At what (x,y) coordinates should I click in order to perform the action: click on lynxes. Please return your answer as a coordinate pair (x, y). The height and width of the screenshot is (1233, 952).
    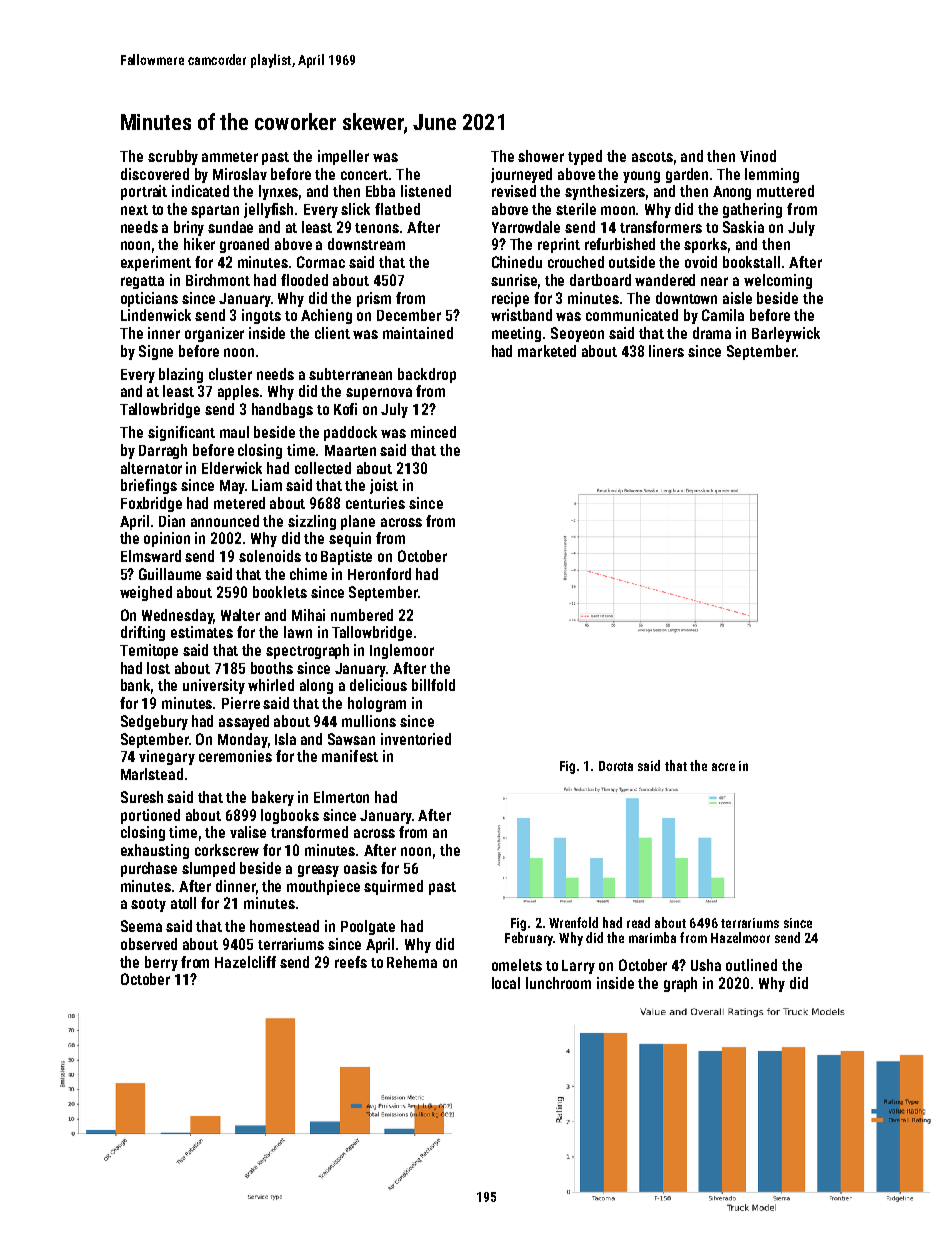
    Looking at the image, I should click on (278, 192).
